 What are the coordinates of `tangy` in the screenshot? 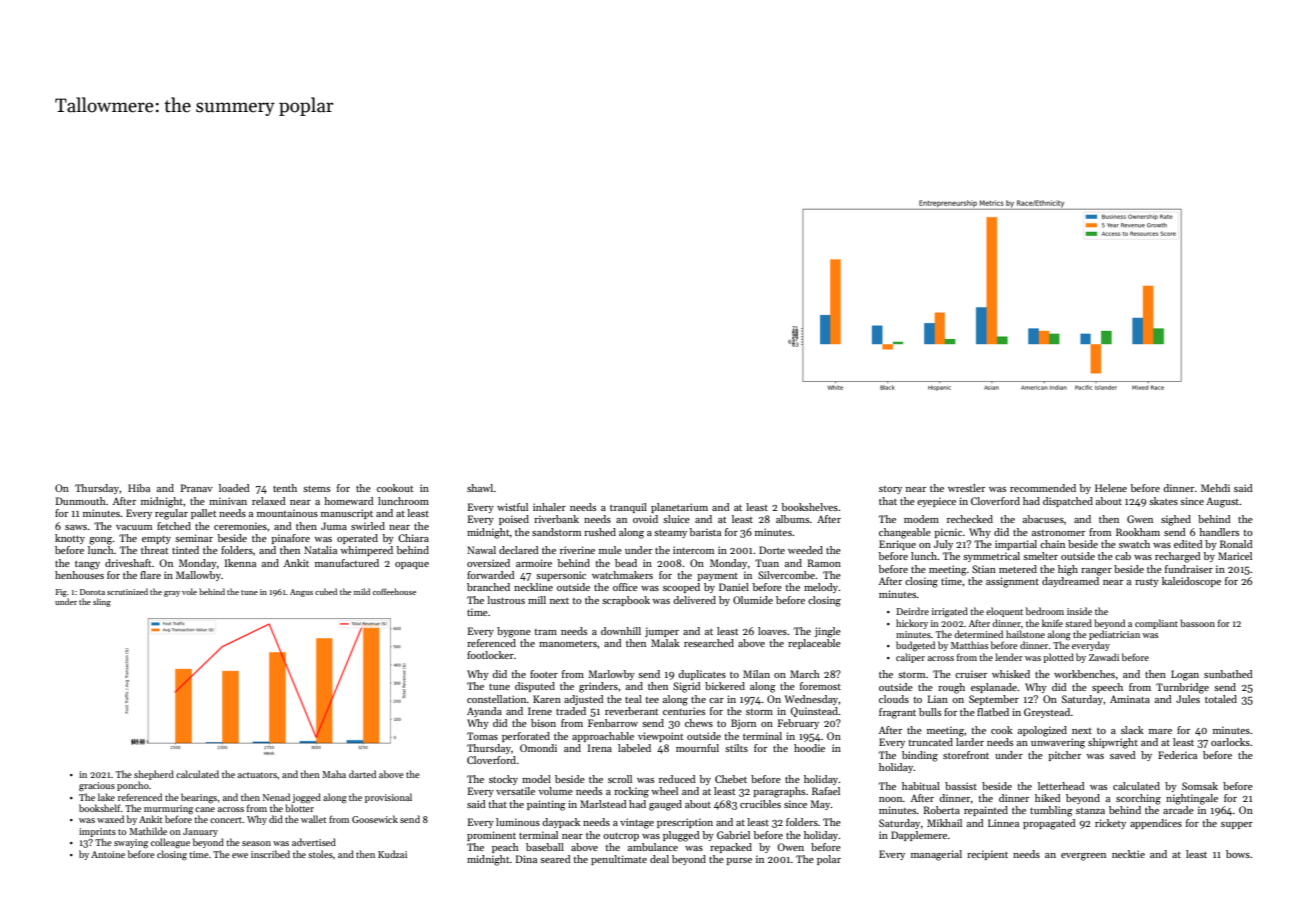 It's located at (87, 565).
